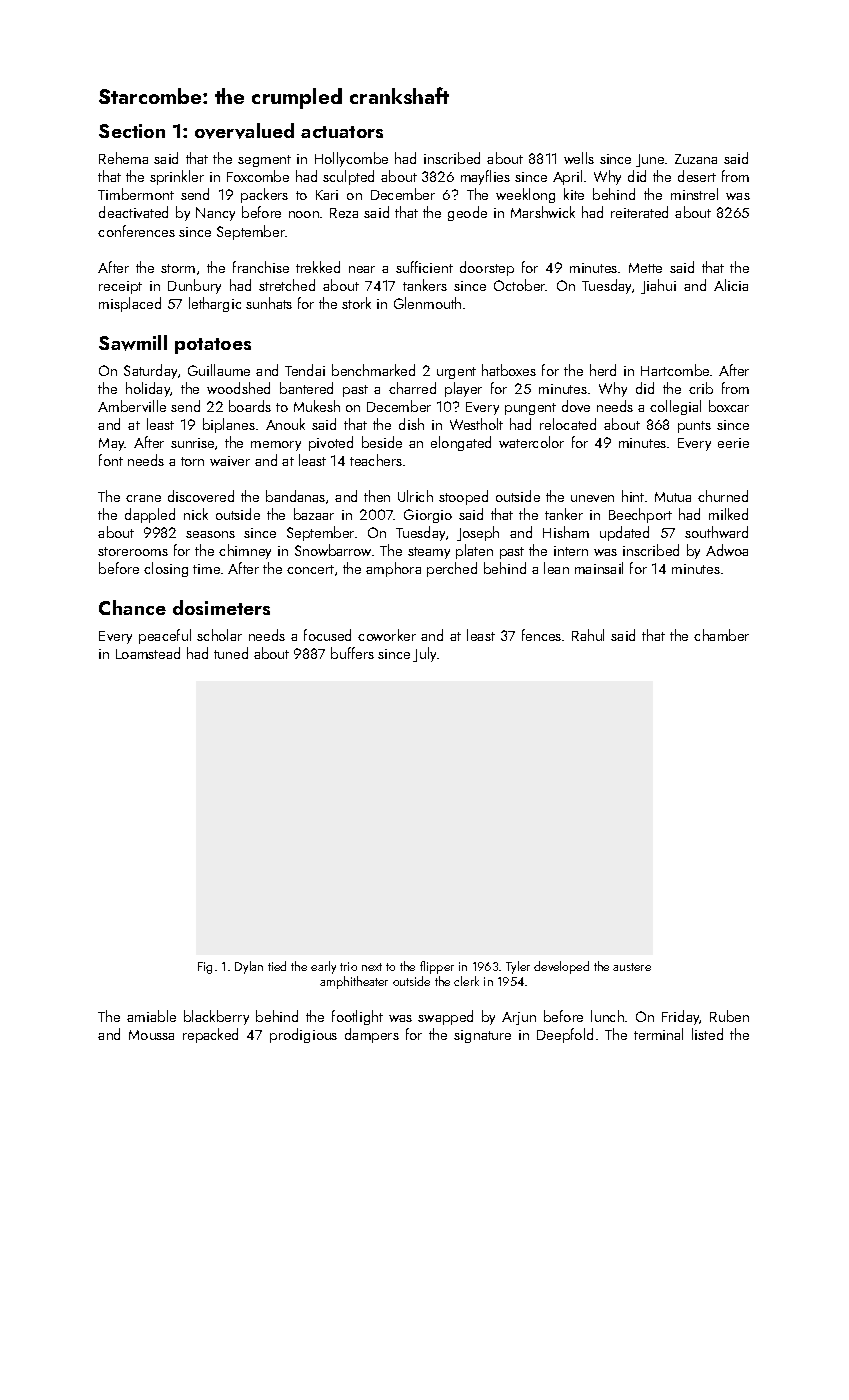 The image size is (849, 1400). I want to click on herd, so click(603, 370).
